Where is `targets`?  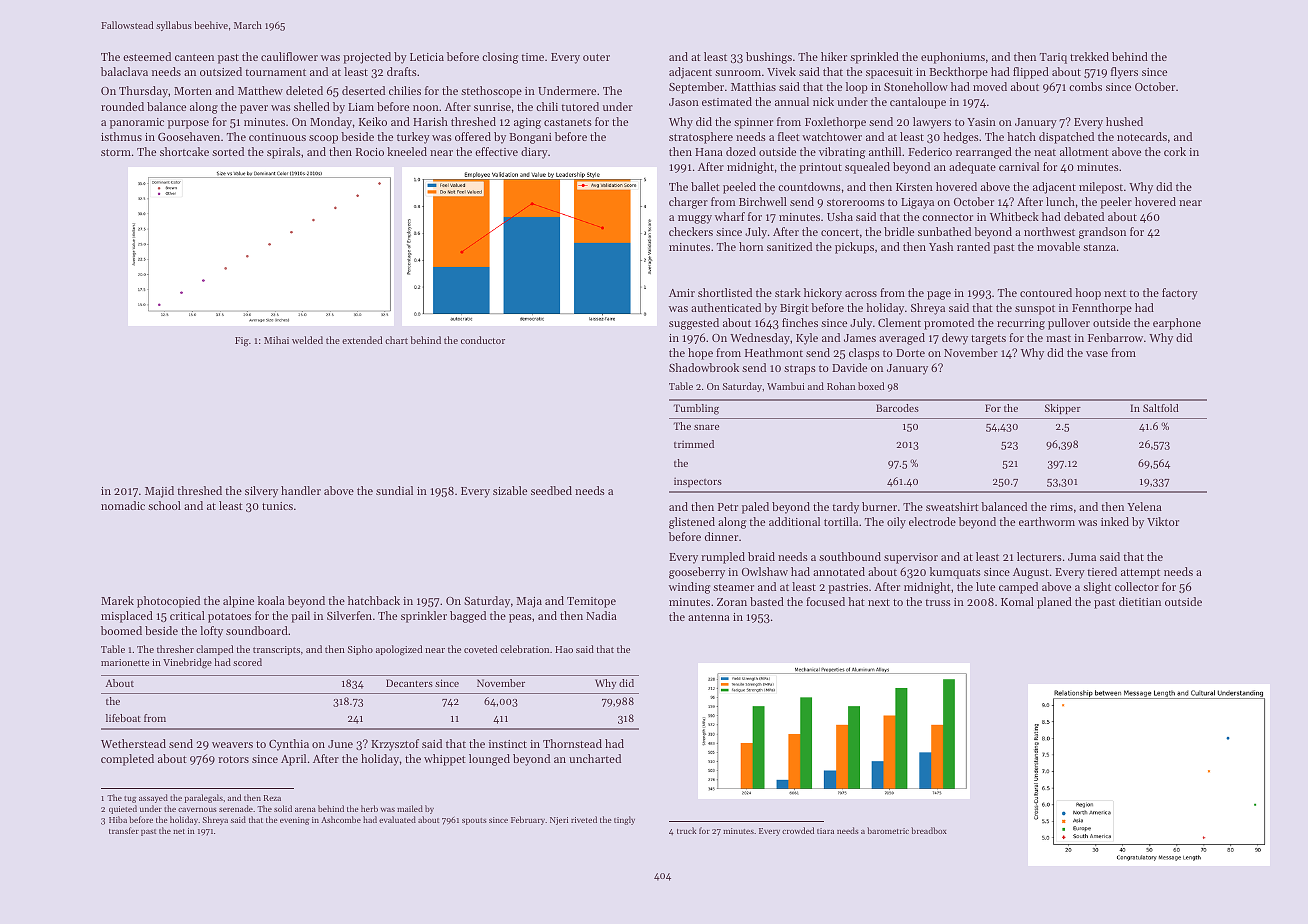
targets is located at coordinates (988, 340).
